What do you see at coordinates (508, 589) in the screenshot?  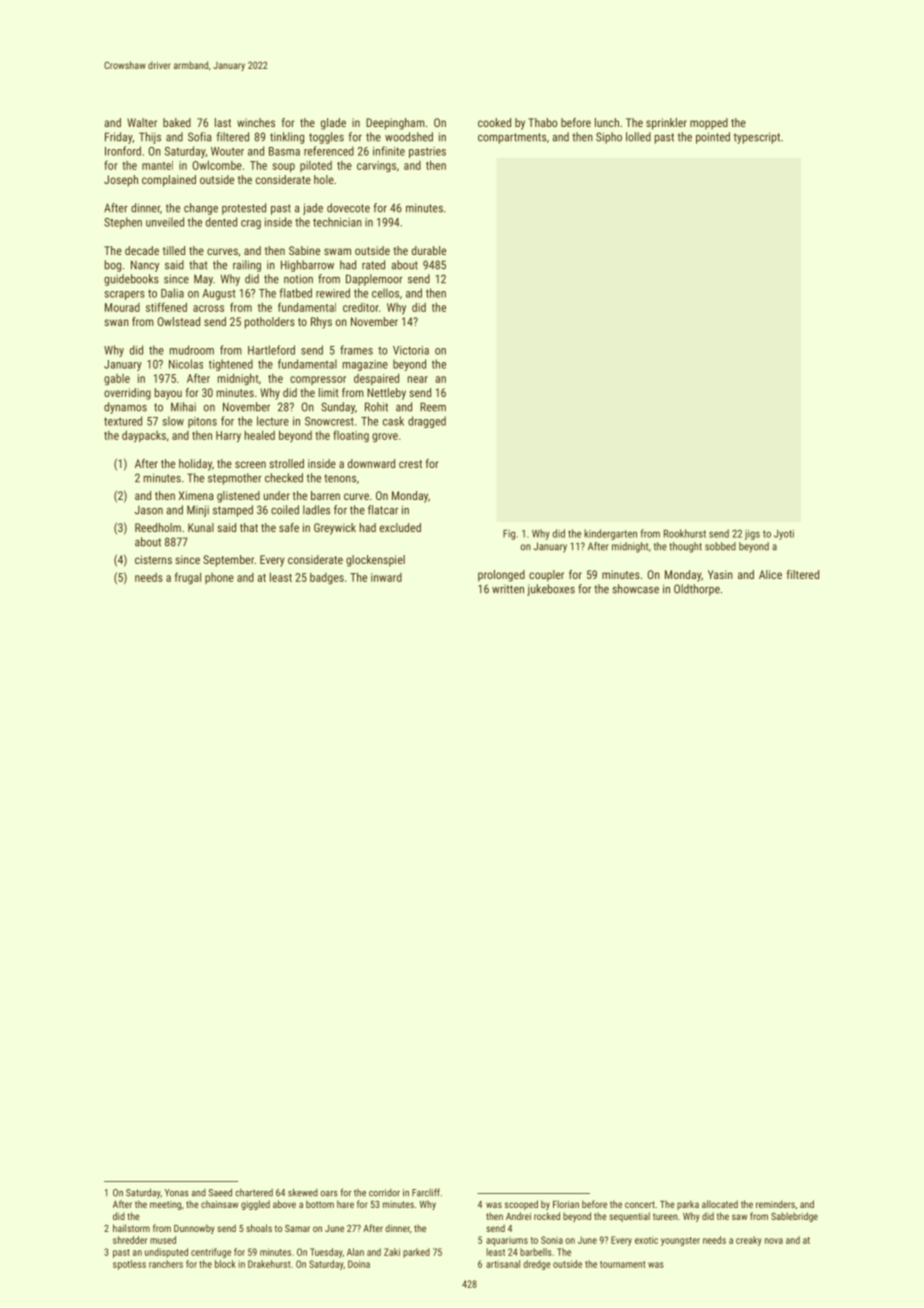 I see `written` at bounding box center [508, 589].
